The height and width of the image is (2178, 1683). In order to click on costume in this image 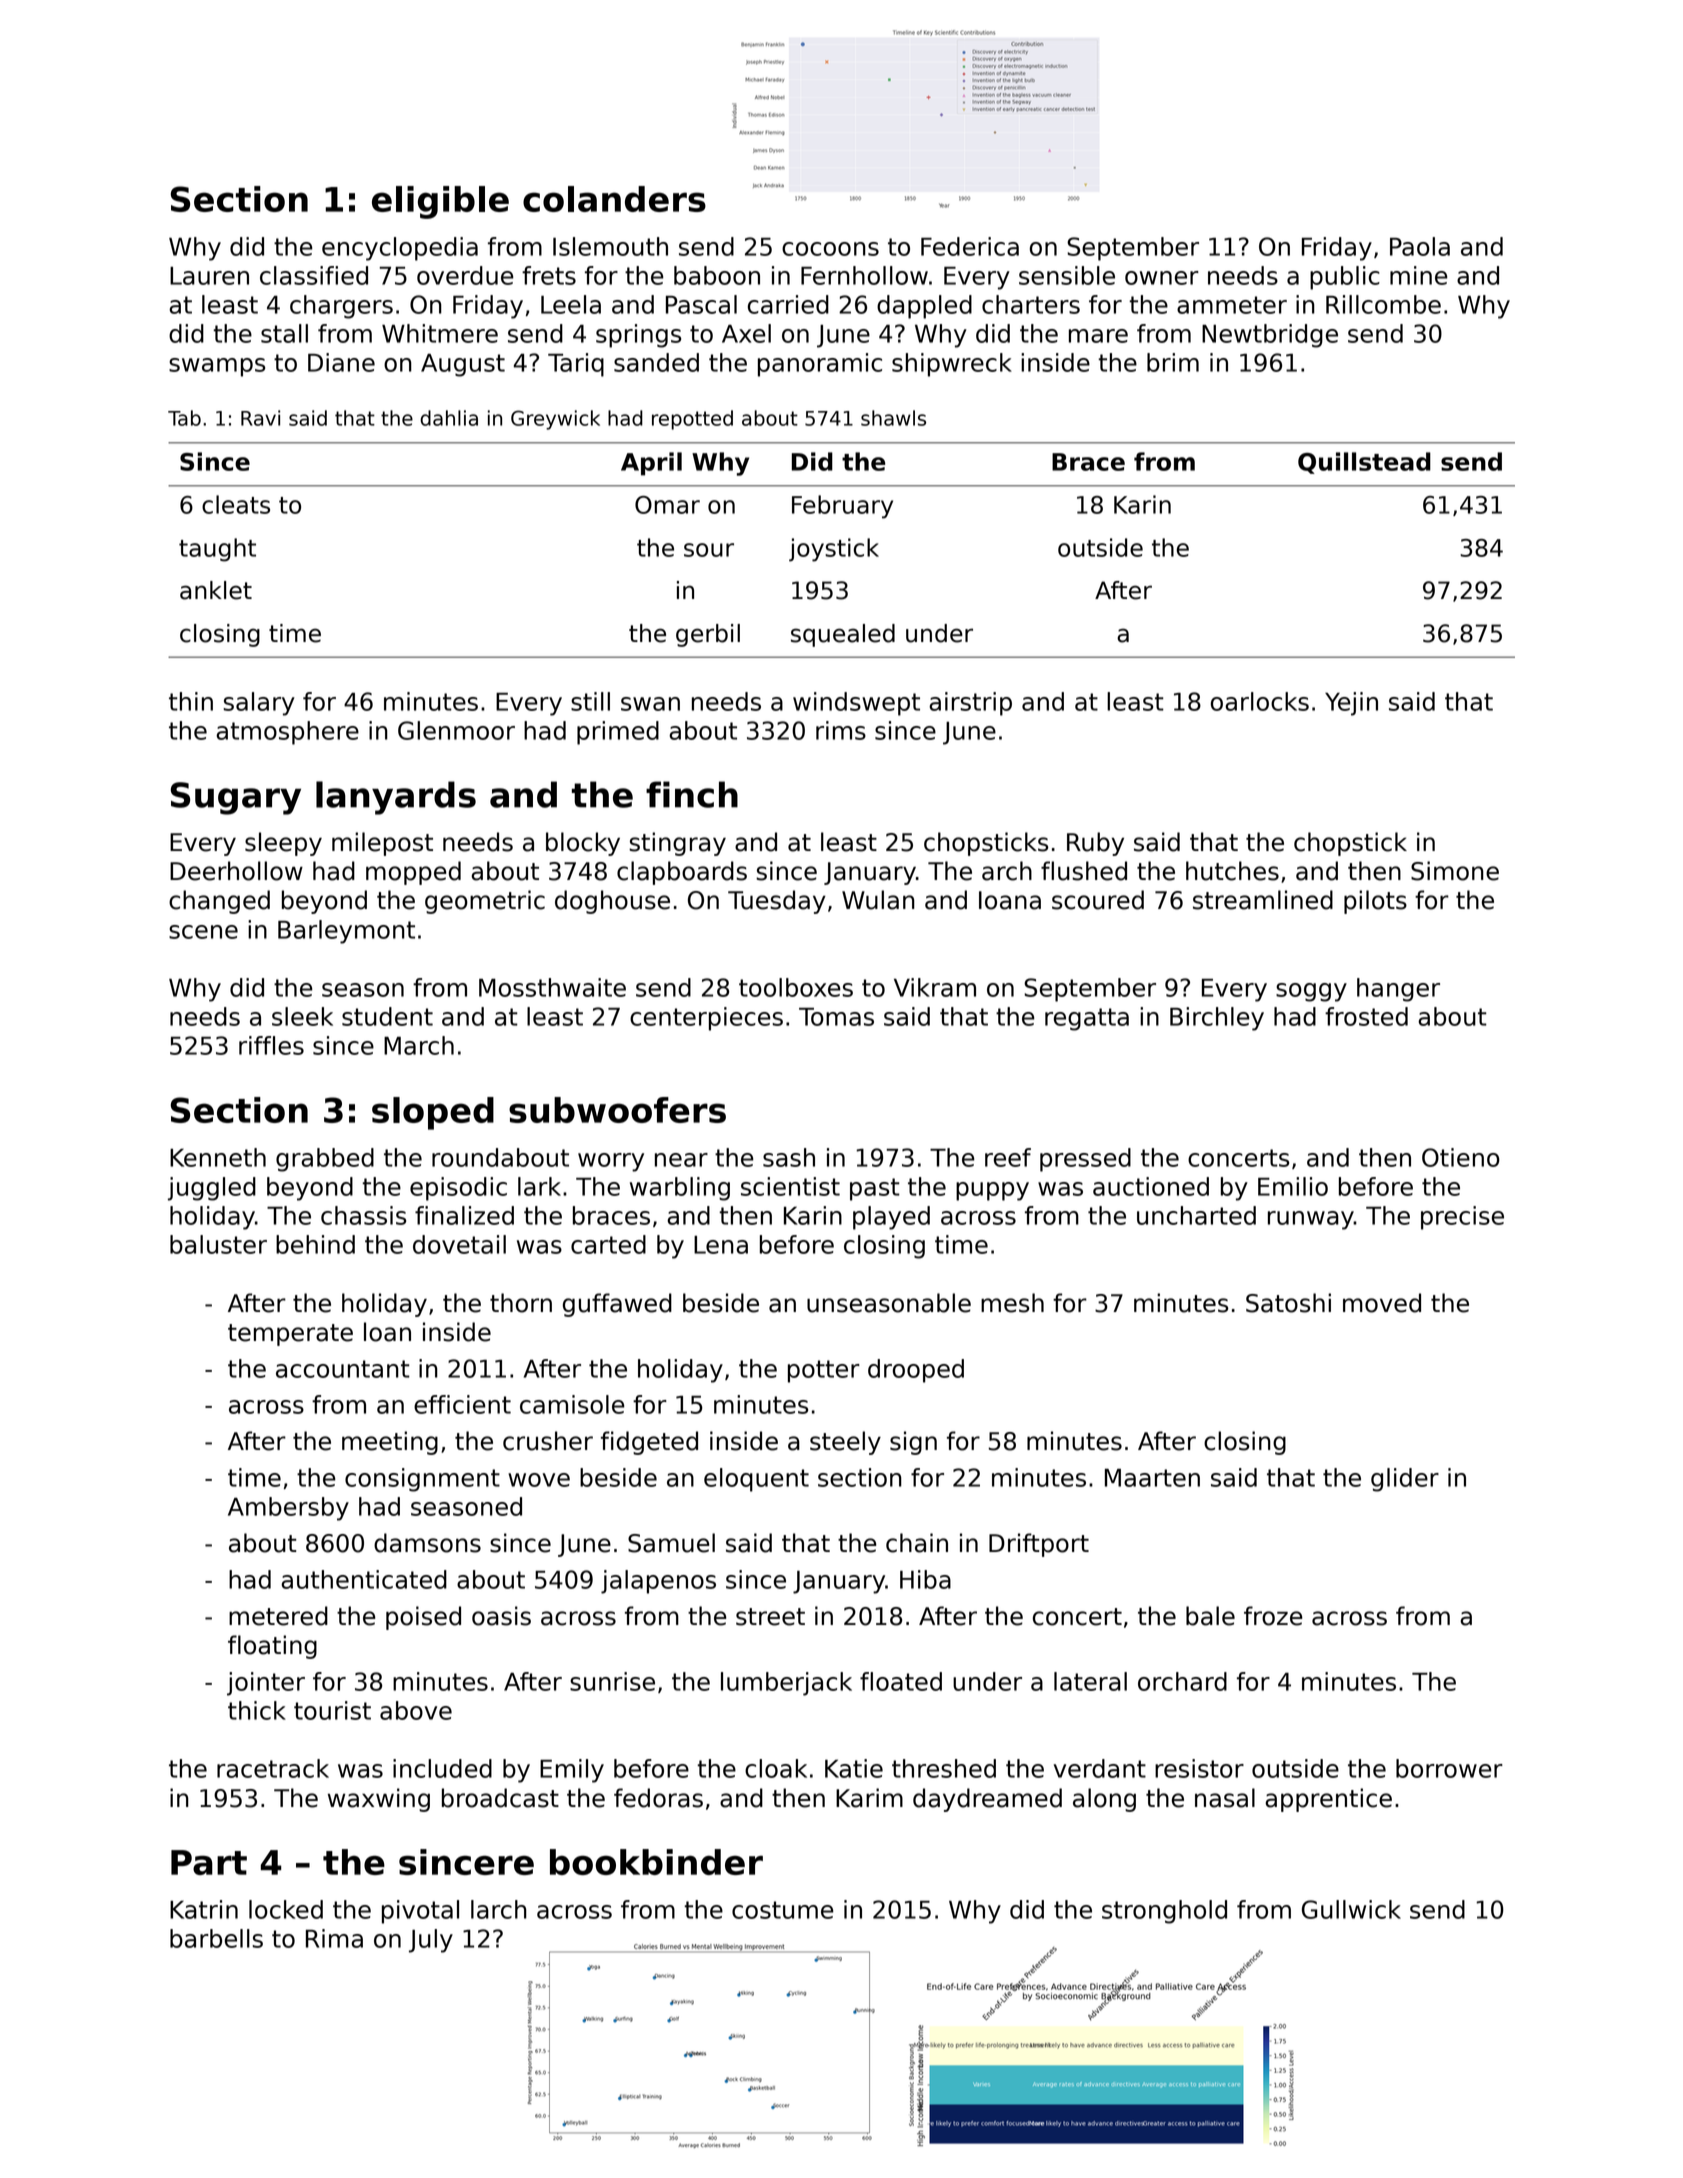, I will do `click(783, 1910)`.
